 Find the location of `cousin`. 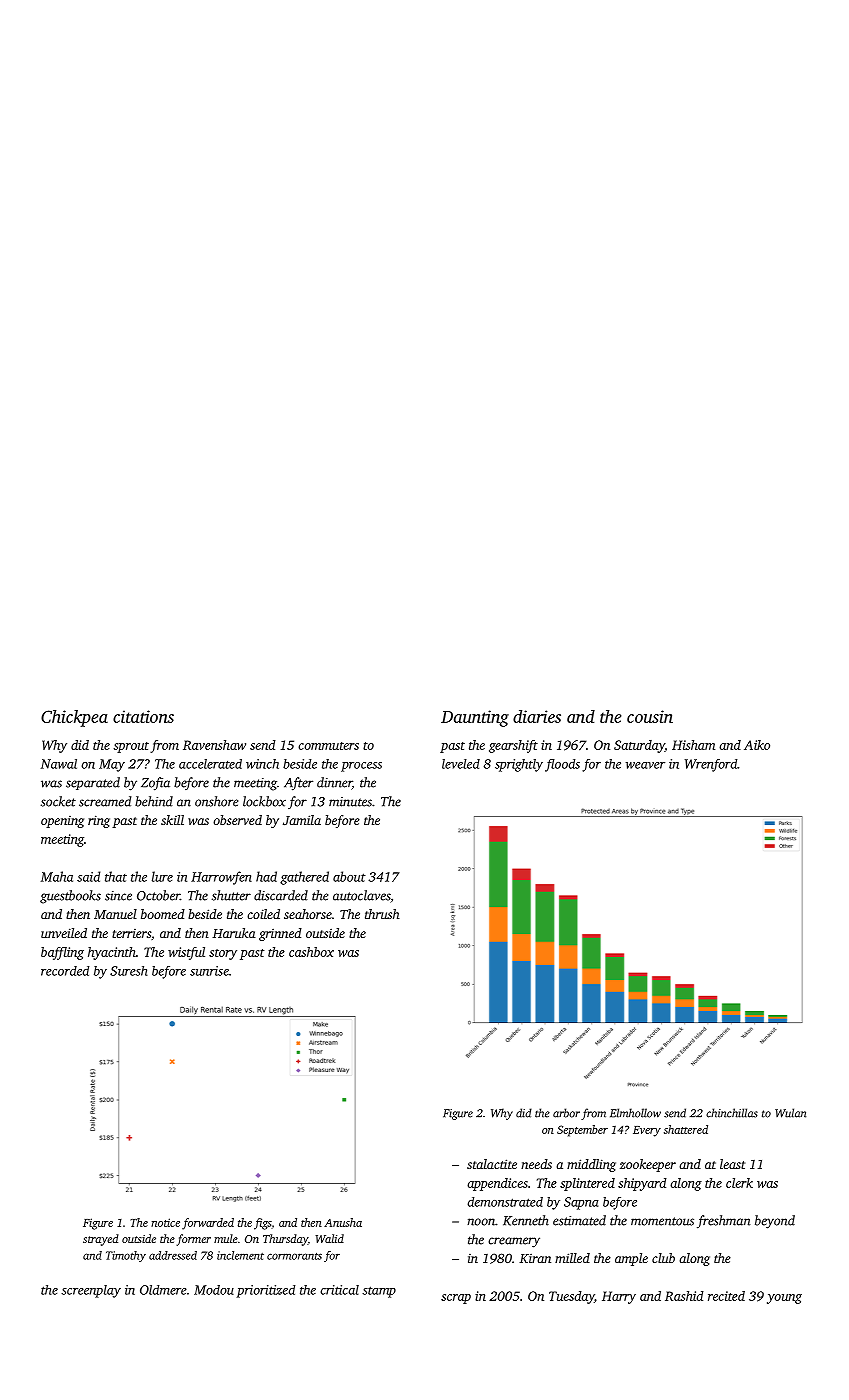

cousin is located at coordinates (650, 716).
